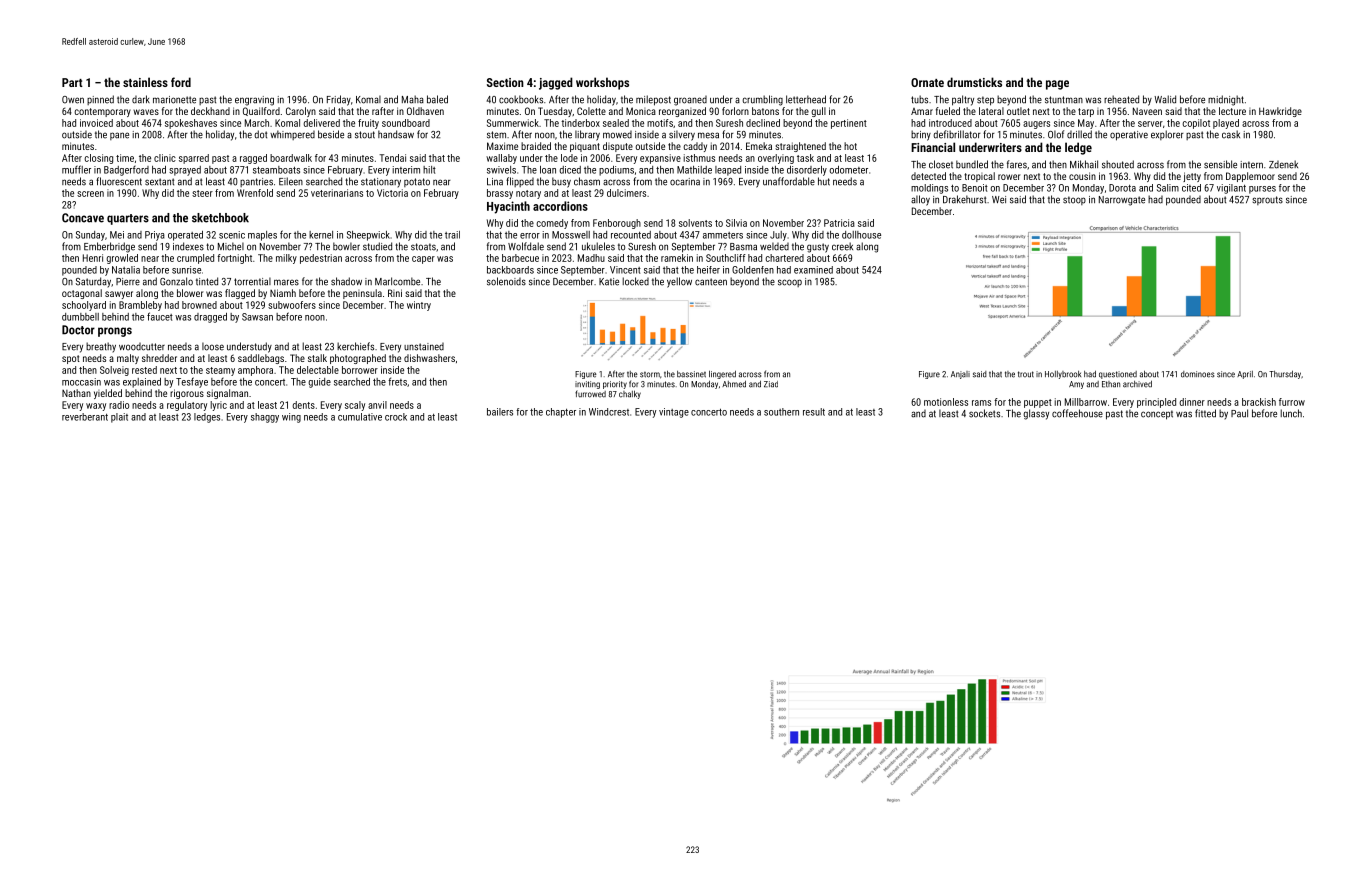  What do you see at coordinates (202, 193) in the image?
I see `steer` at bounding box center [202, 193].
